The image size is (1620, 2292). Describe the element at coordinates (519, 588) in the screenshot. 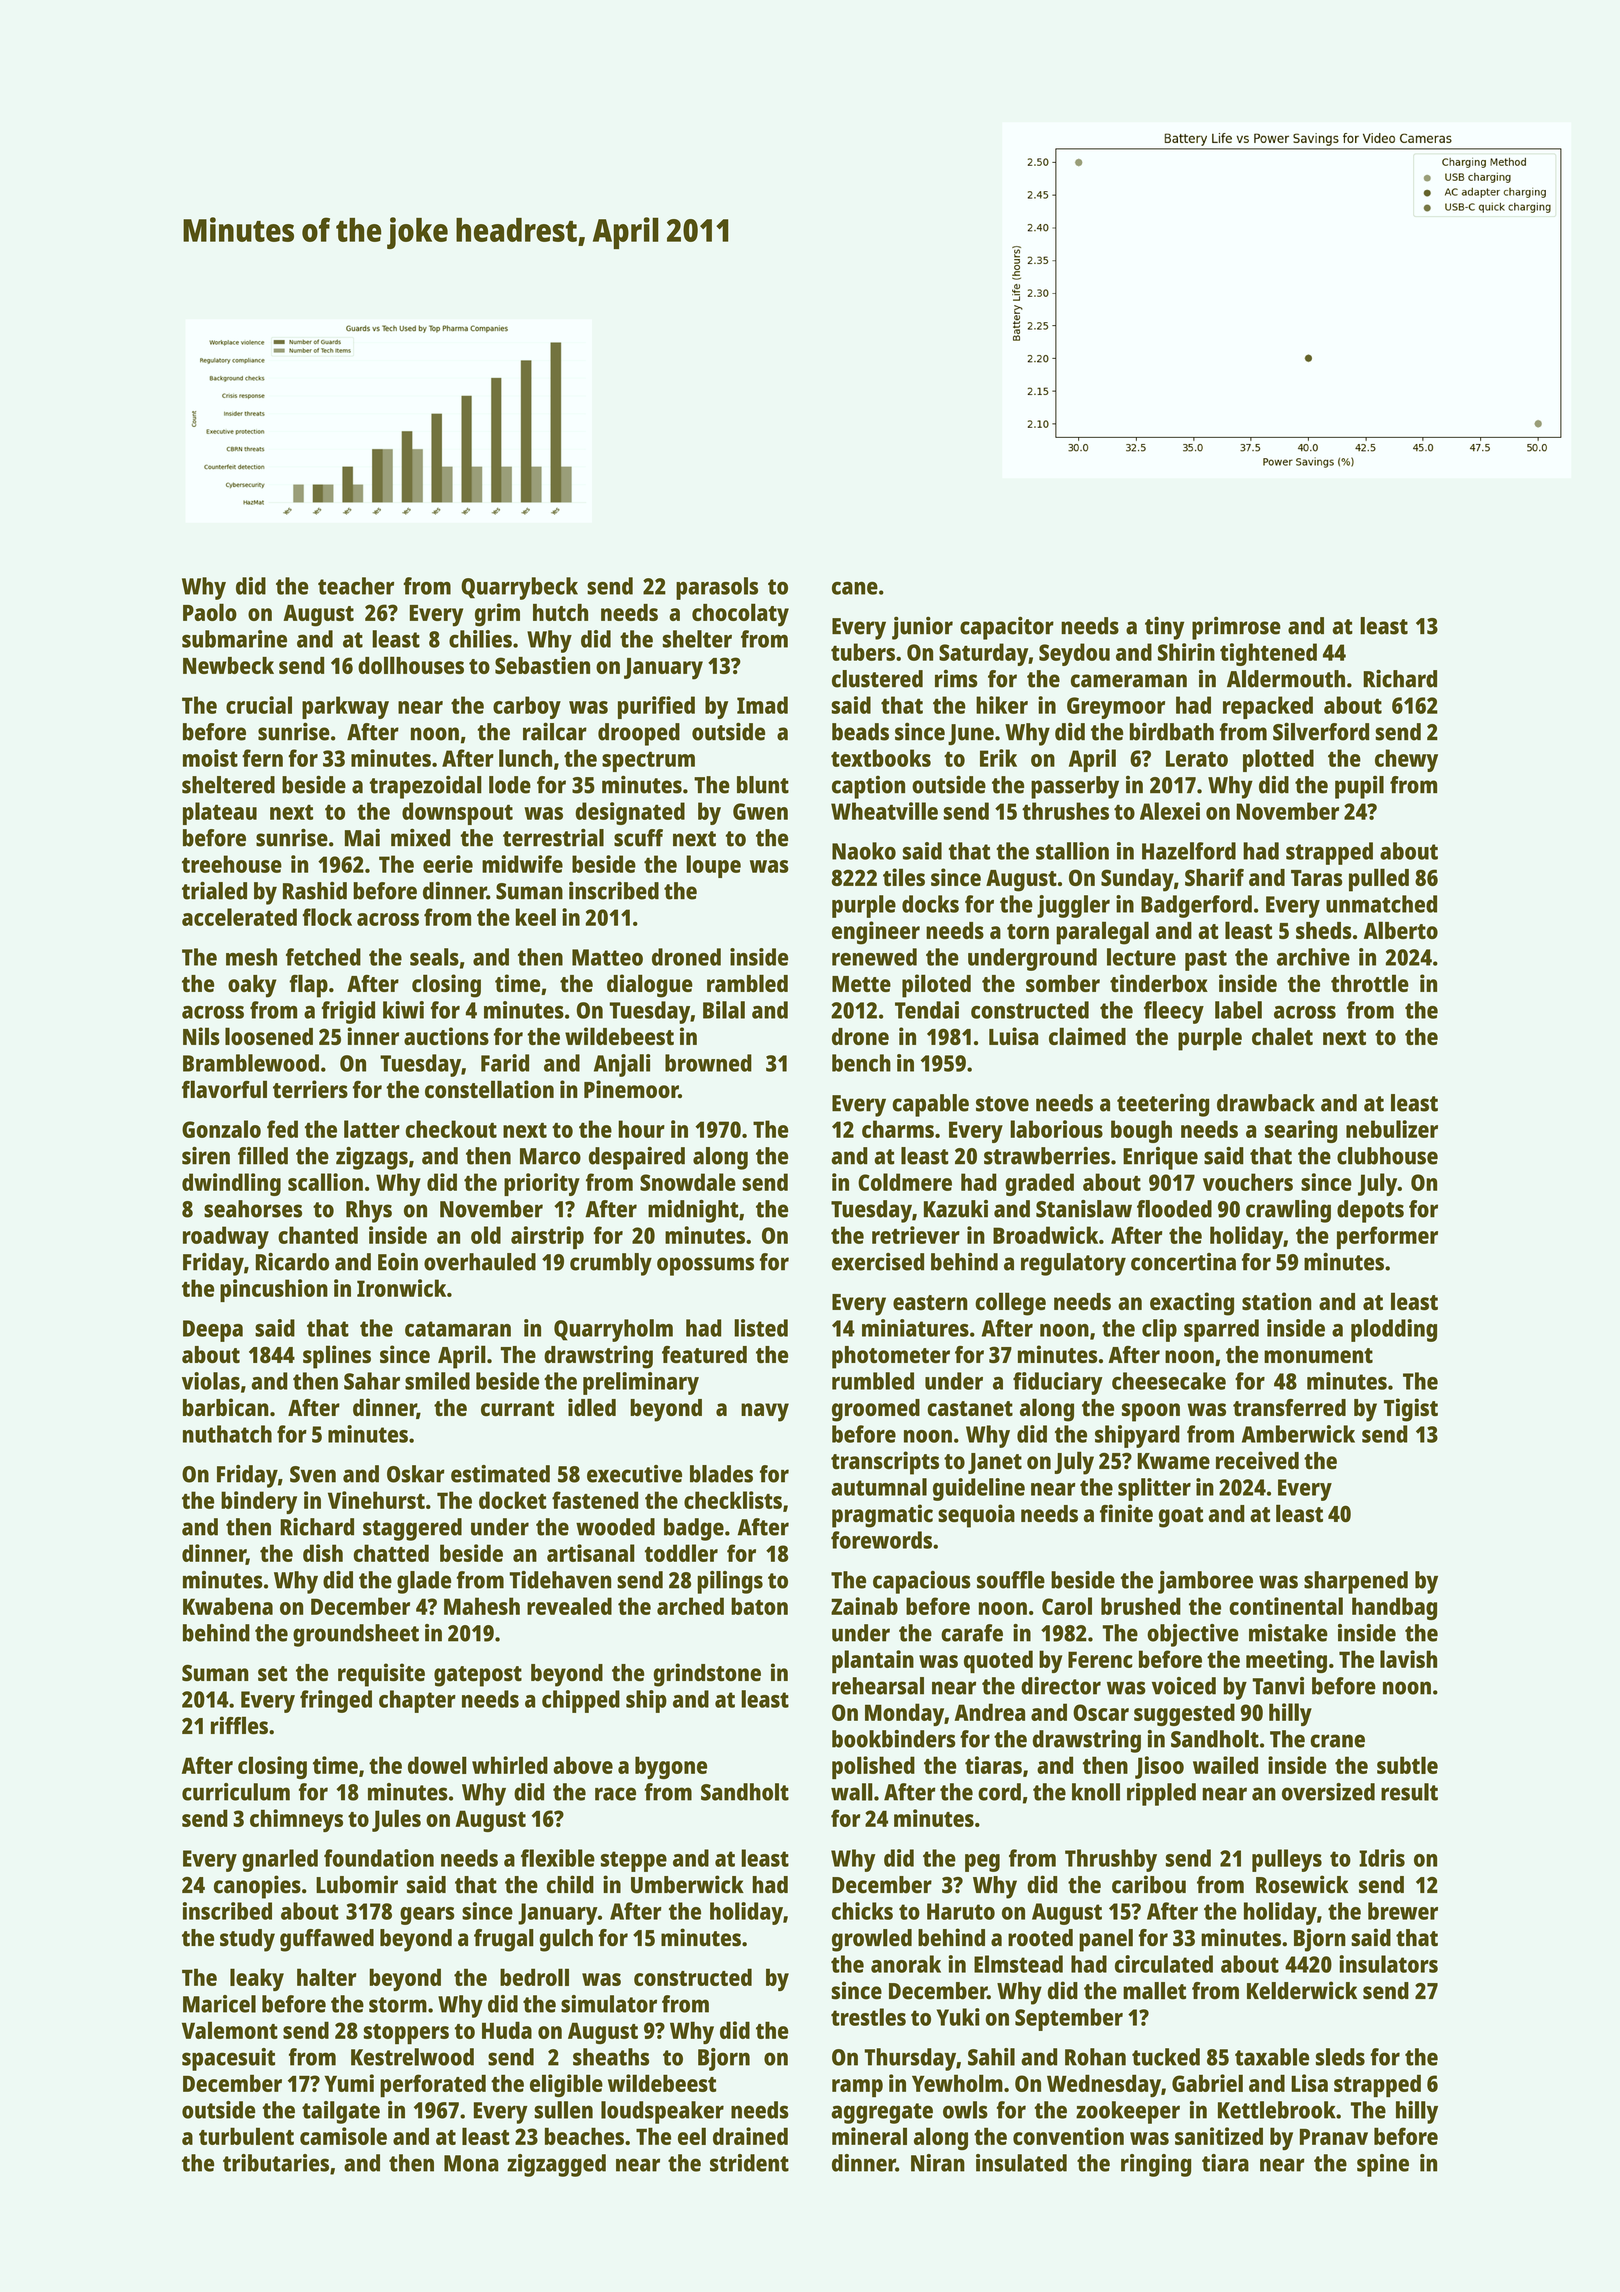

I see `Quarrybeck` at that location.
